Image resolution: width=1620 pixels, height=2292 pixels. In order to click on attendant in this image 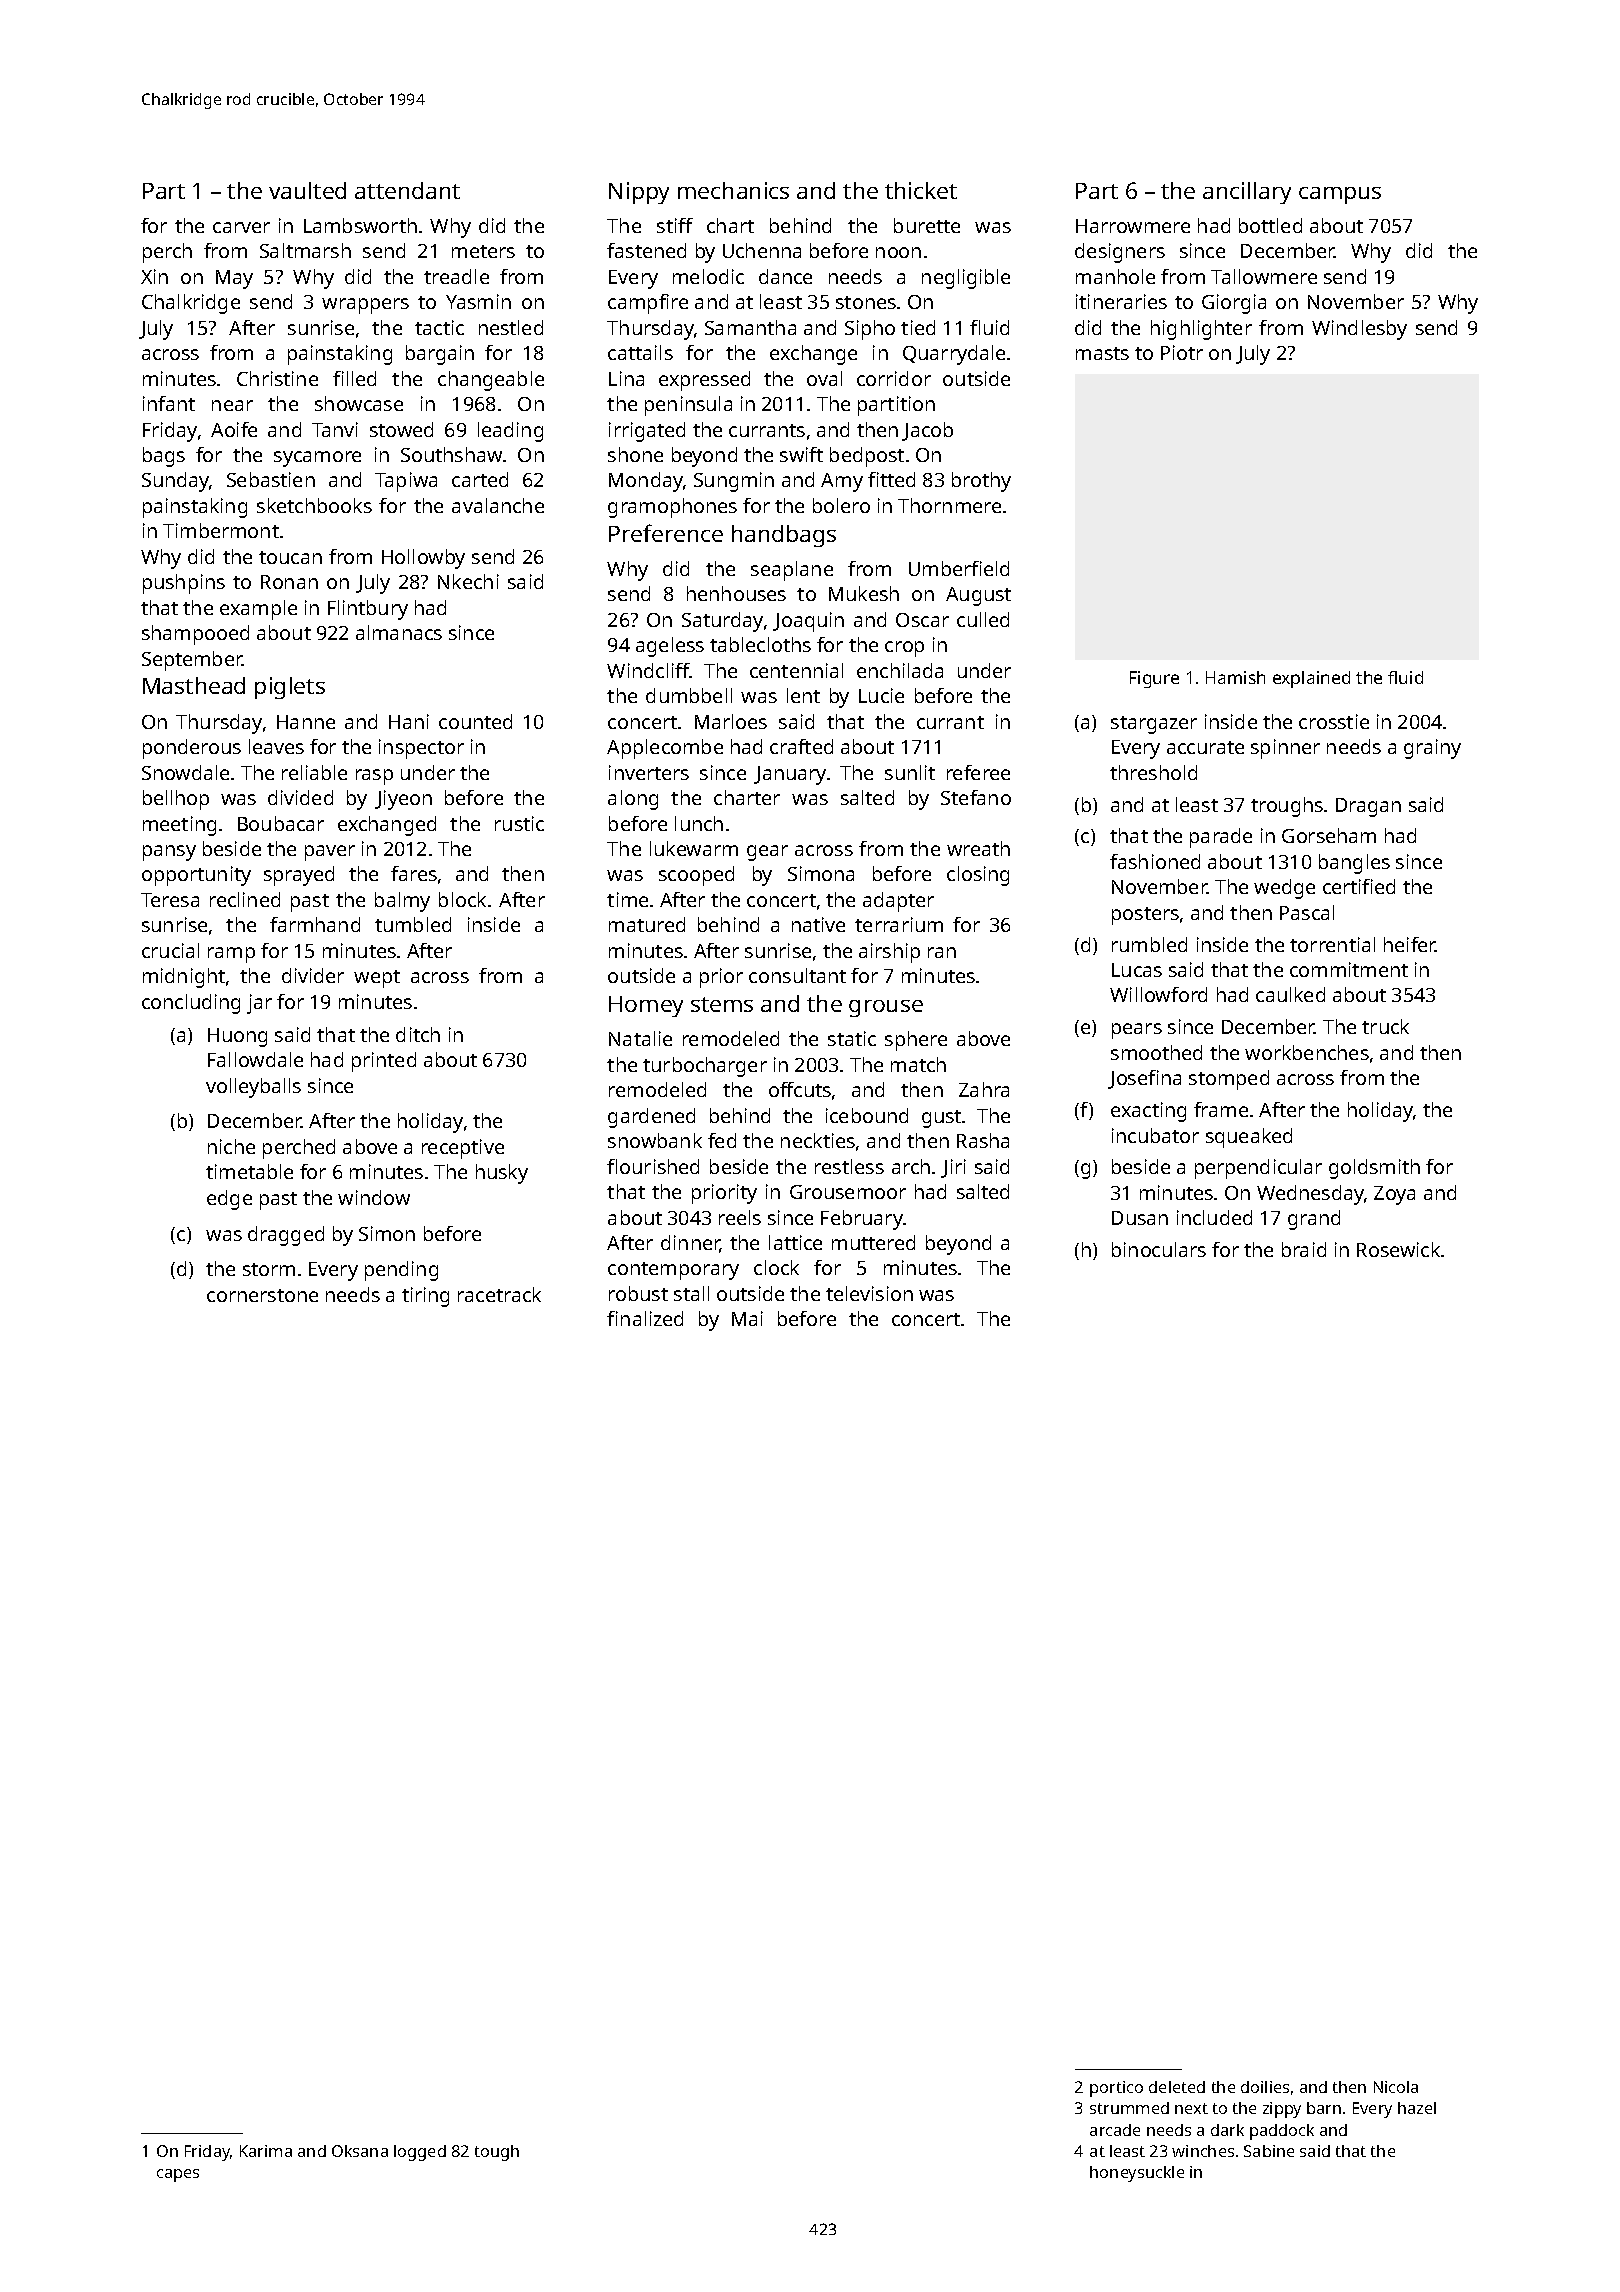, I will do `click(407, 190)`.
